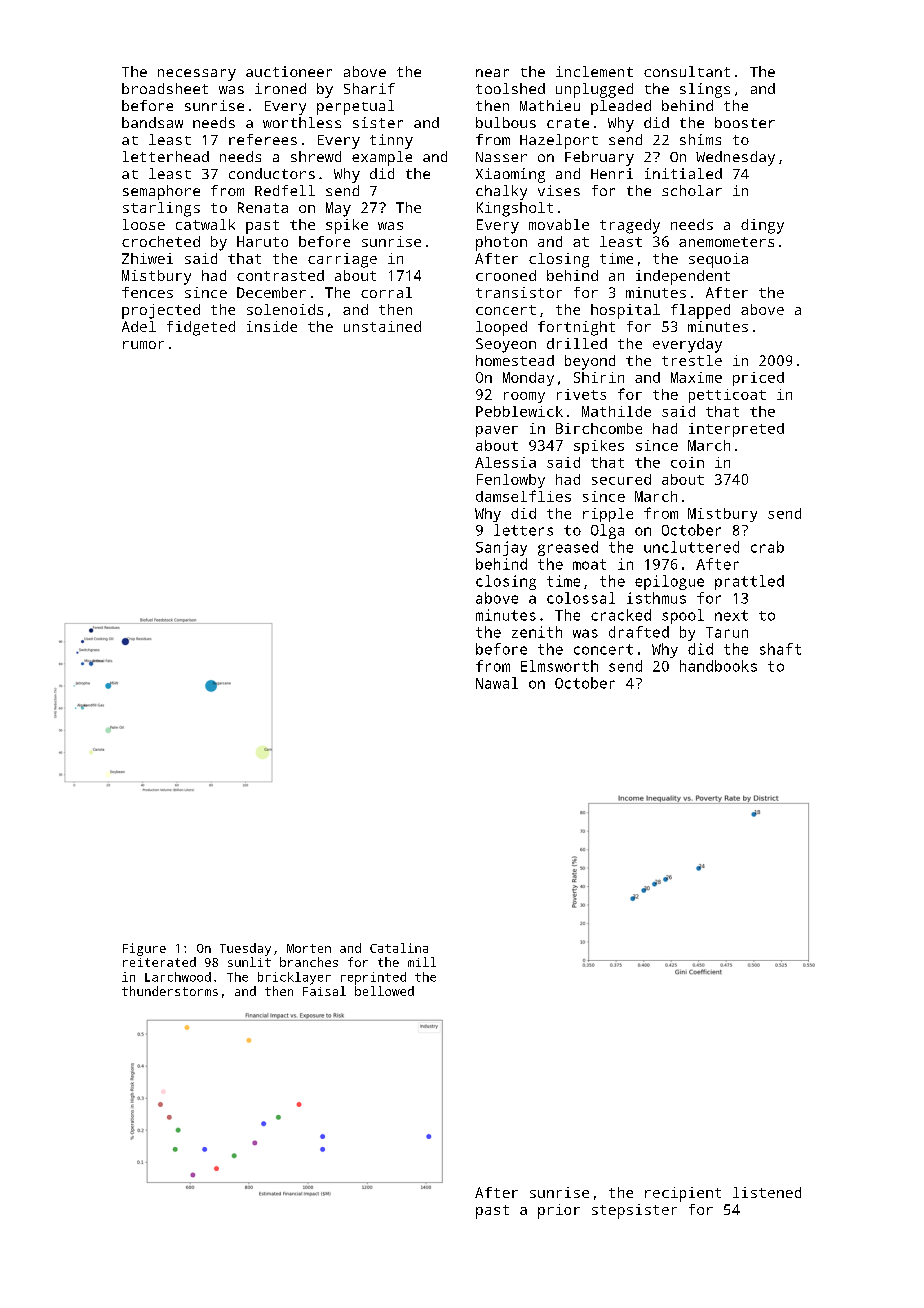 The height and width of the screenshot is (1308, 924). Describe the element at coordinates (382, 326) in the screenshot. I see `unstained` at that location.
